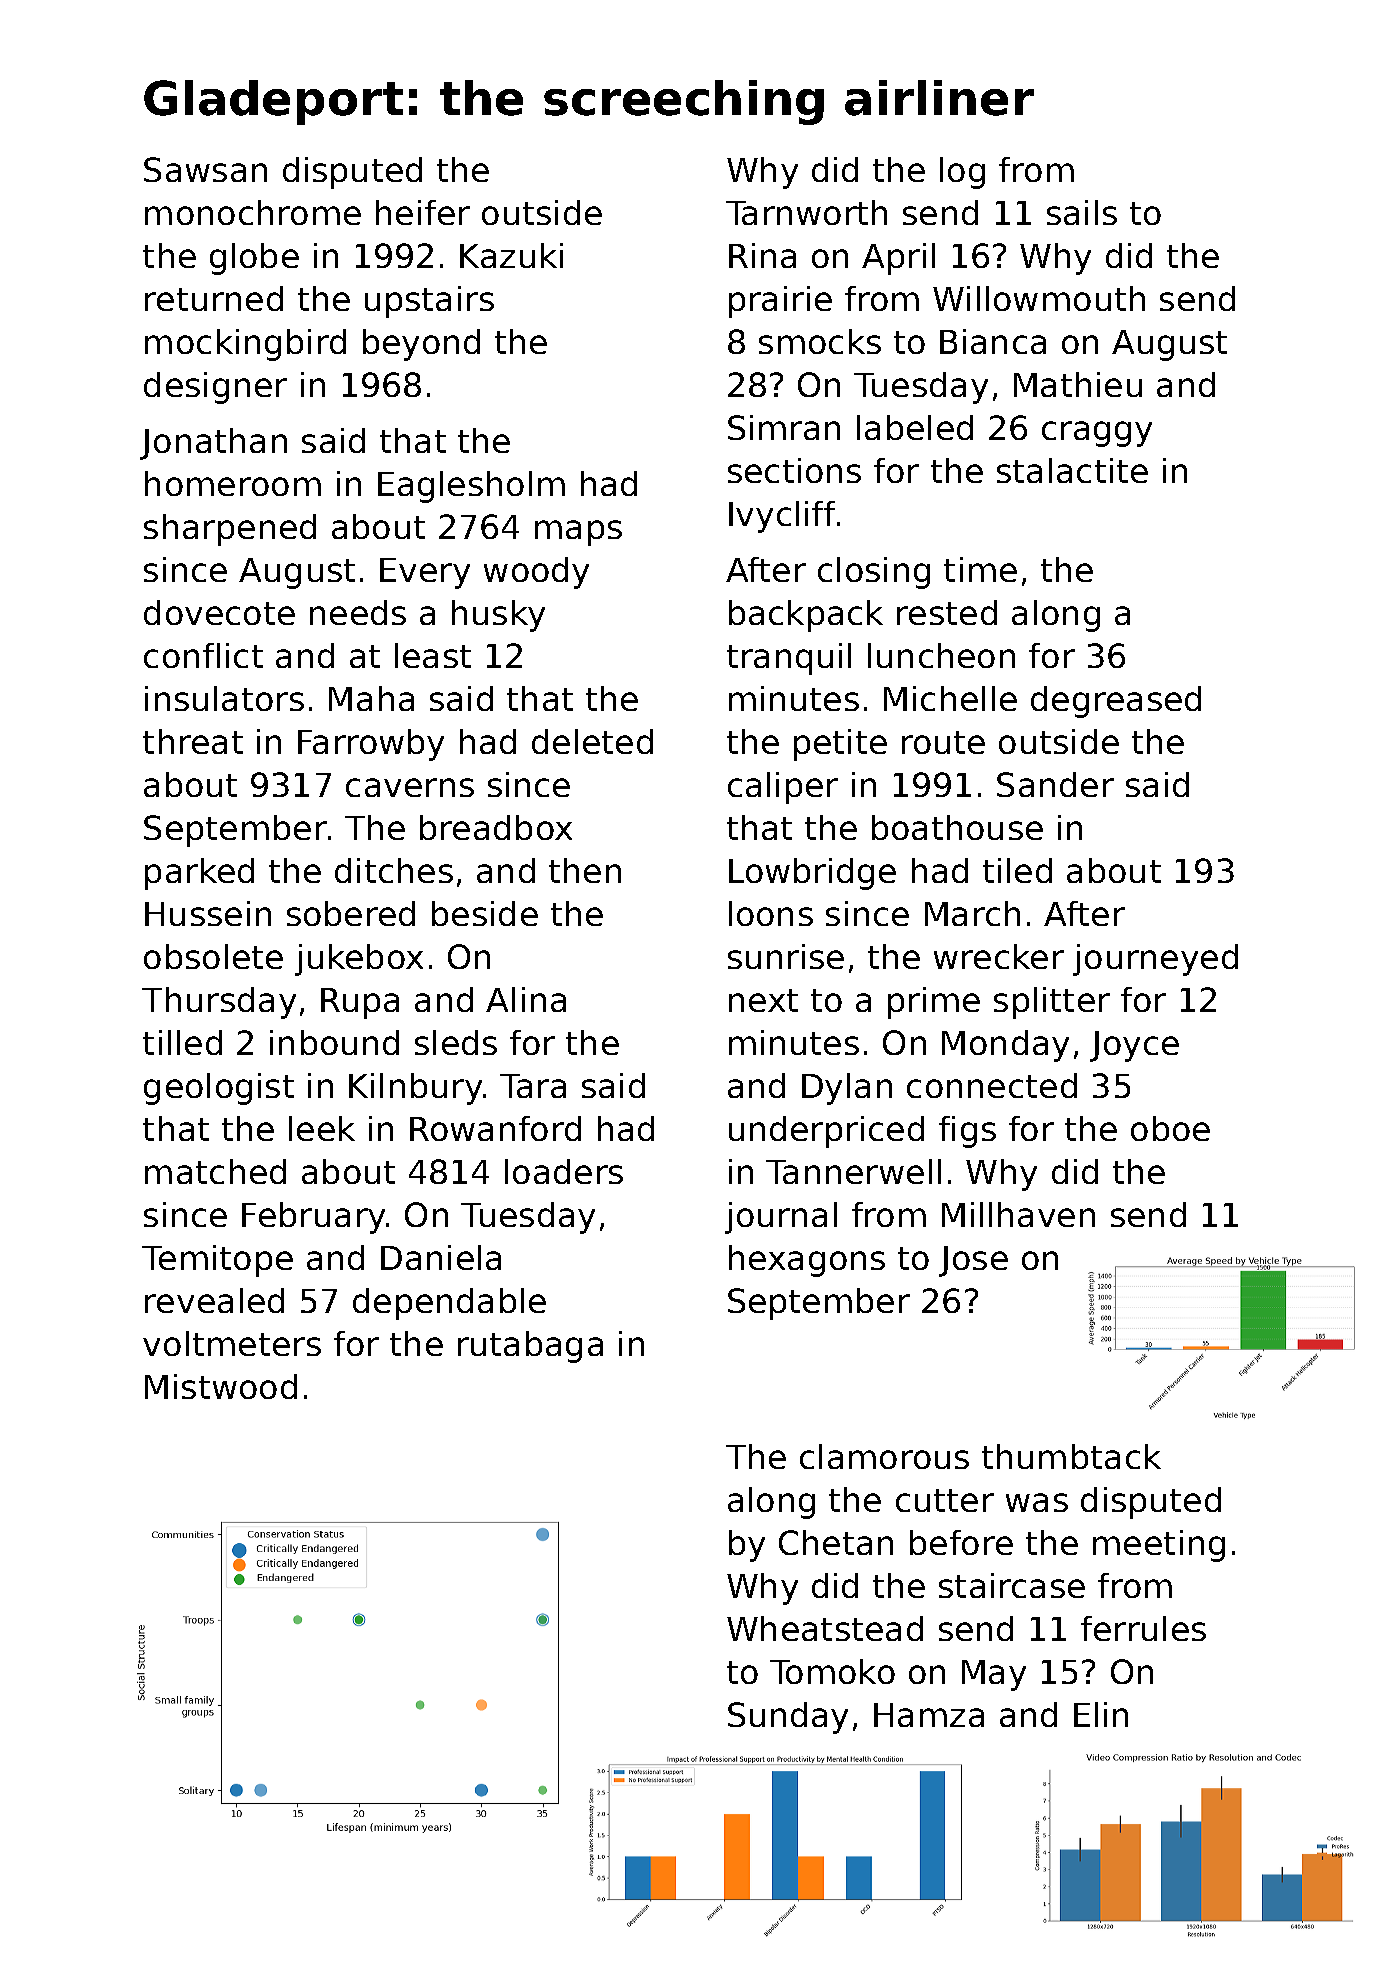  I want to click on Wheatstead, so click(825, 1628).
